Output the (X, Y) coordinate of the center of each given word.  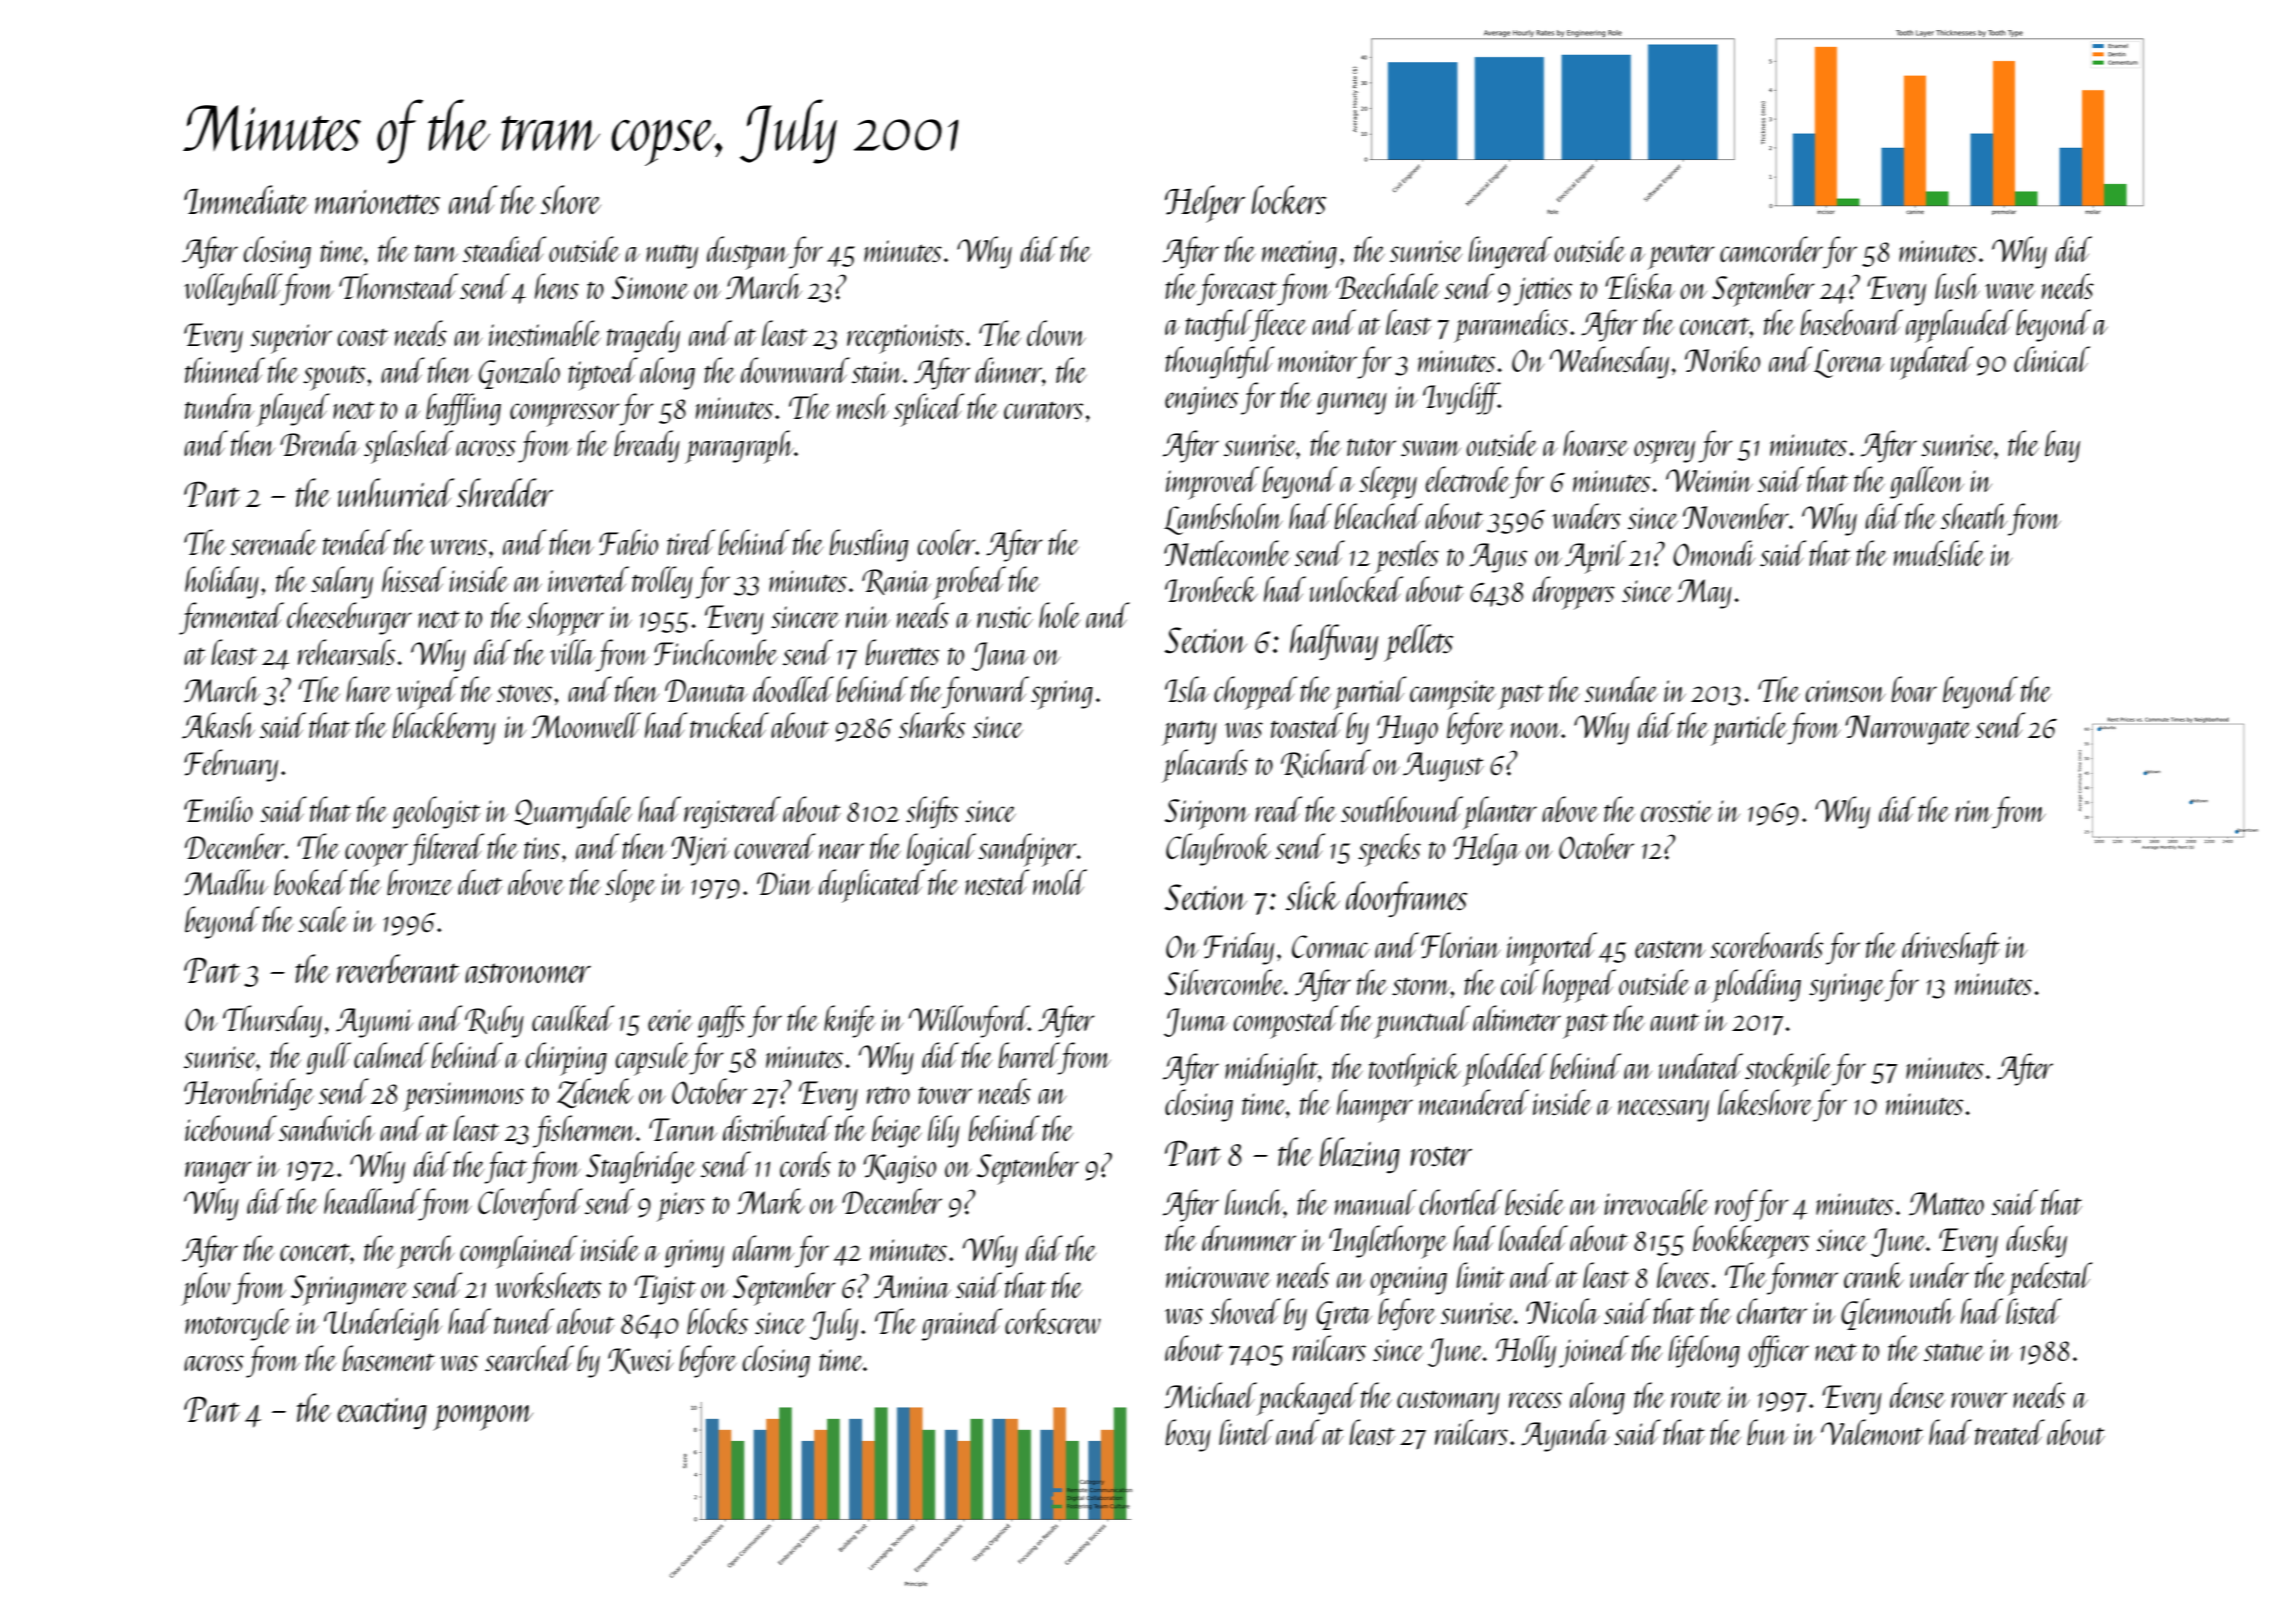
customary (1448, 1403)
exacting (382, 1413)
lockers (1289, 200)
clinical (2052, 359)
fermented (231, 618)
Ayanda (1565, 1435)
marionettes (377, 202)
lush (1957, 286)
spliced (929, 410)
